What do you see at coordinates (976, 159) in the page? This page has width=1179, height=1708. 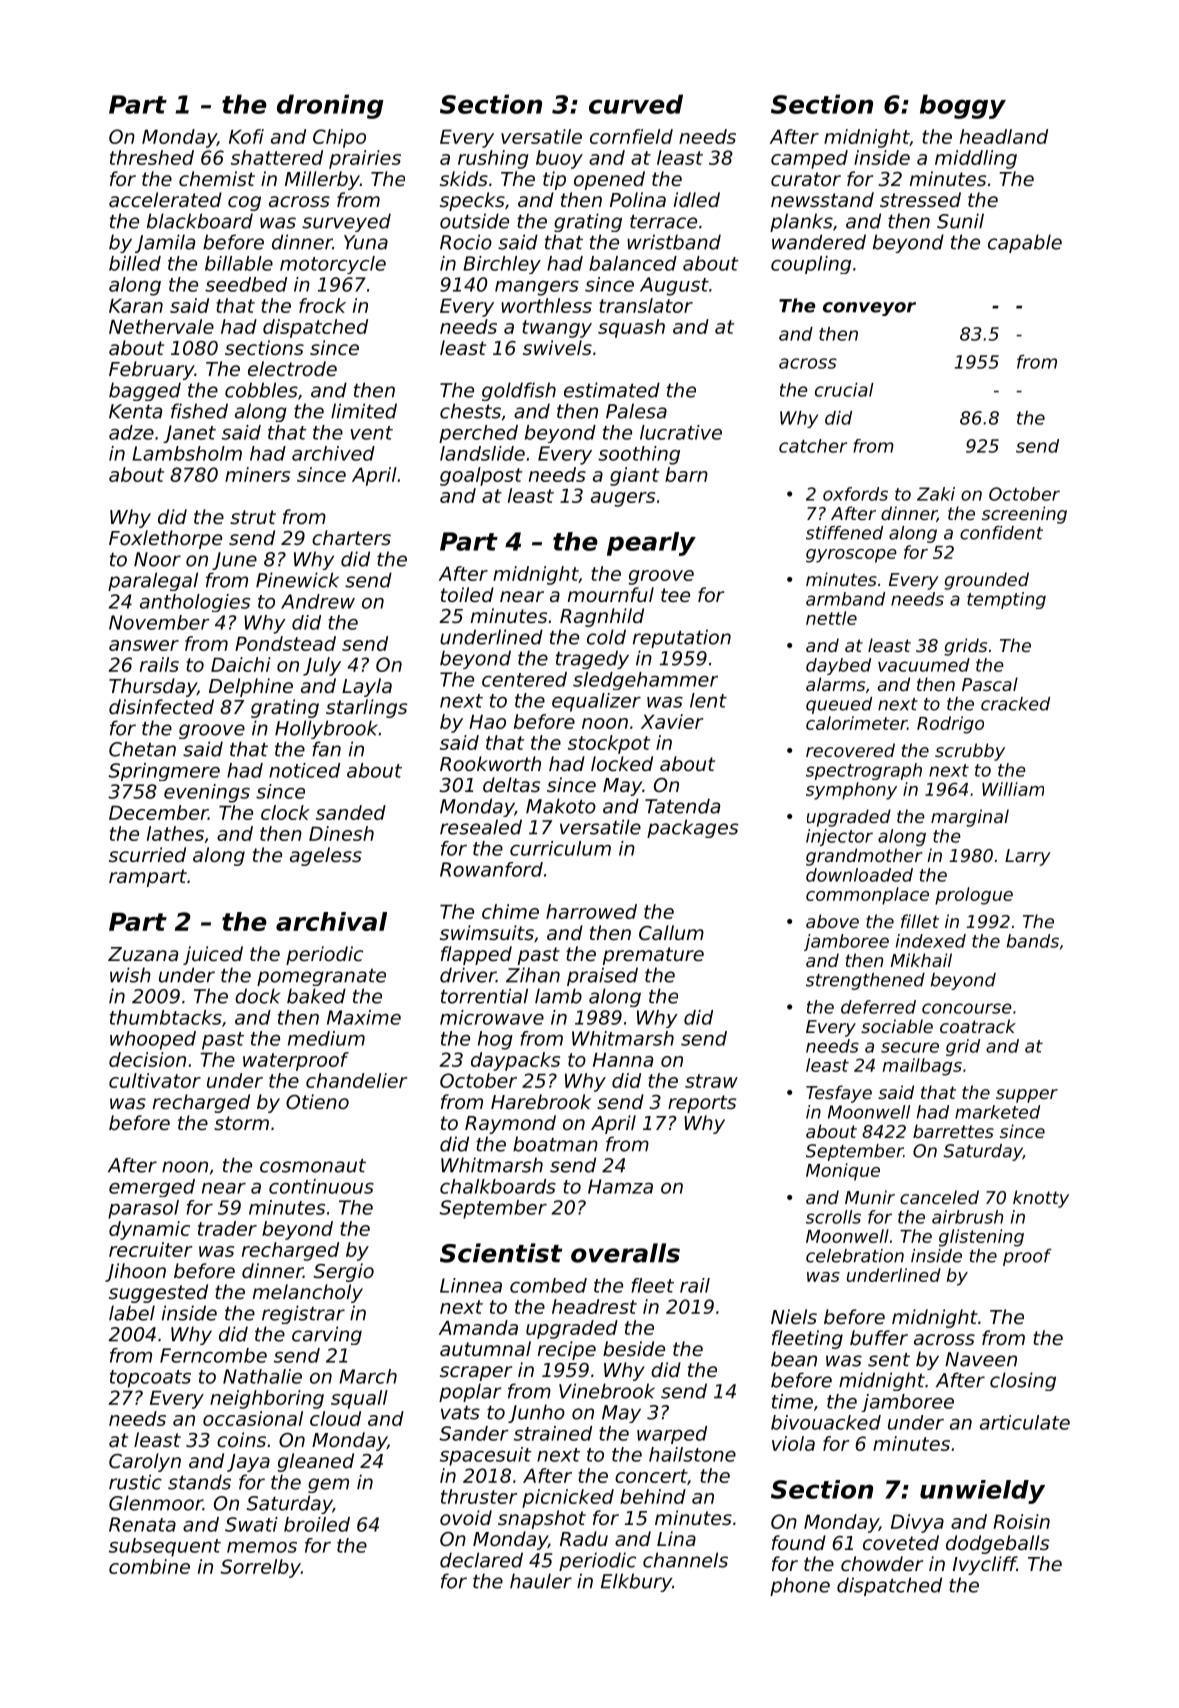 I see `middling` at bounding box center [976, 159].
